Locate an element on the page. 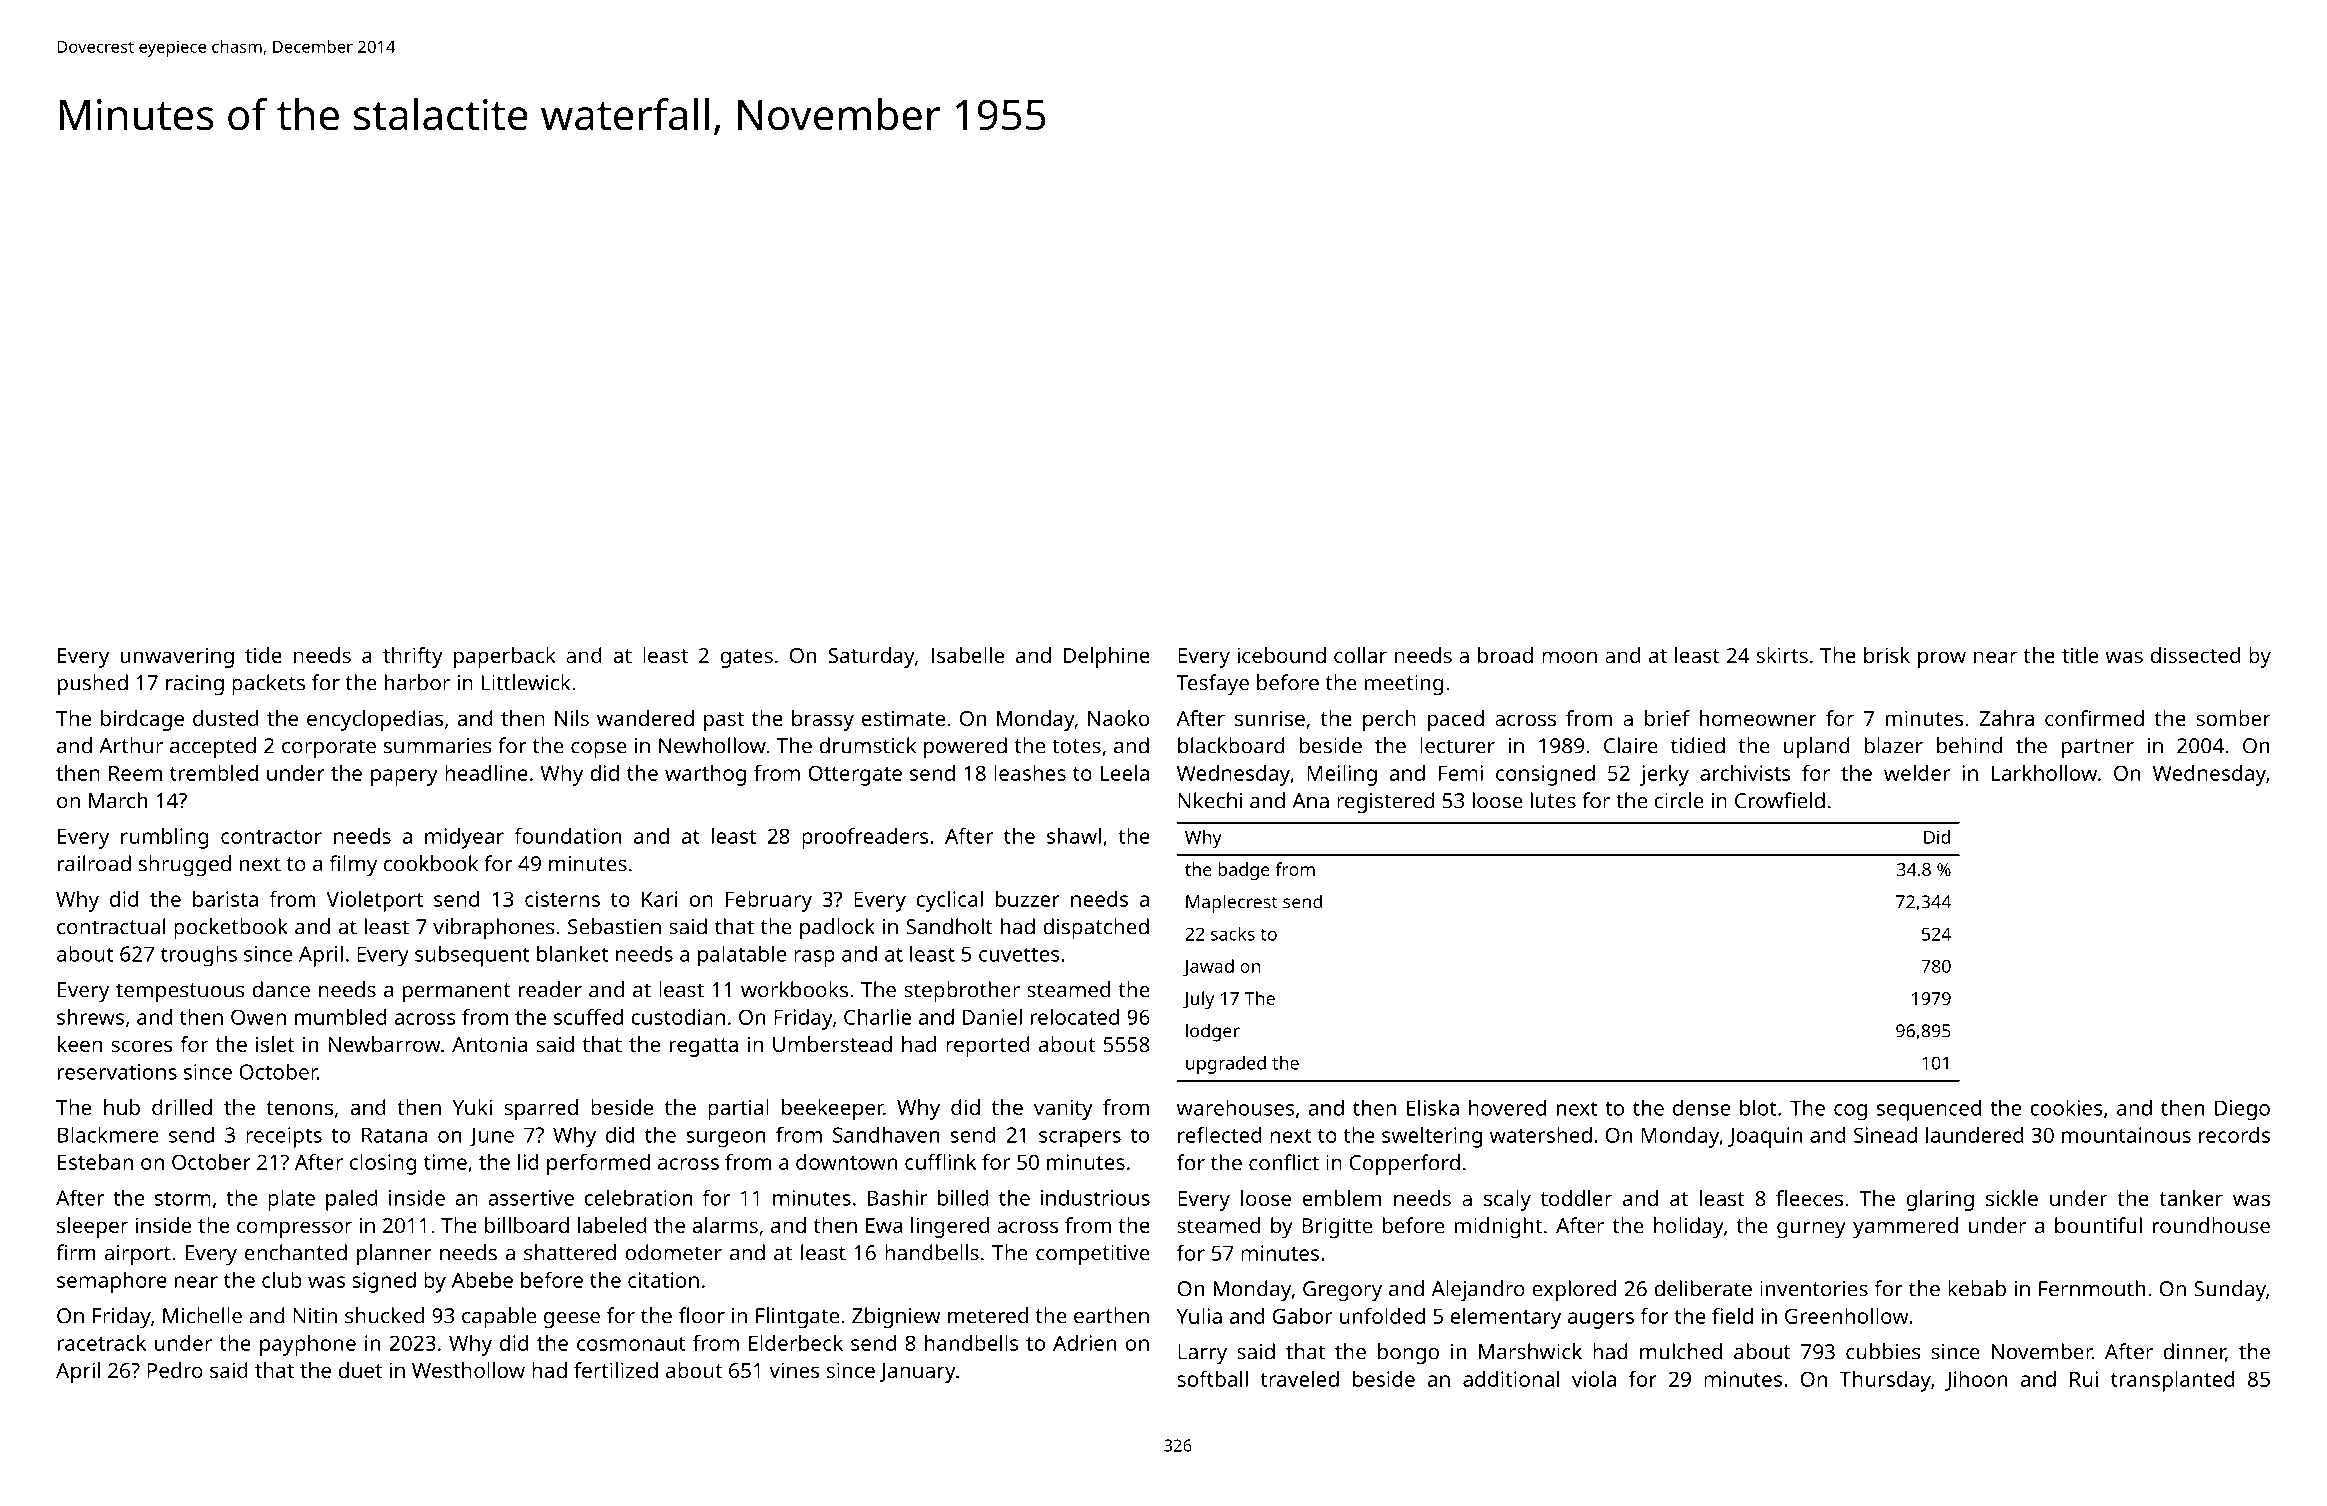 This image has width=2327, height=1506. summaries is located at coordinates (438, 746).
